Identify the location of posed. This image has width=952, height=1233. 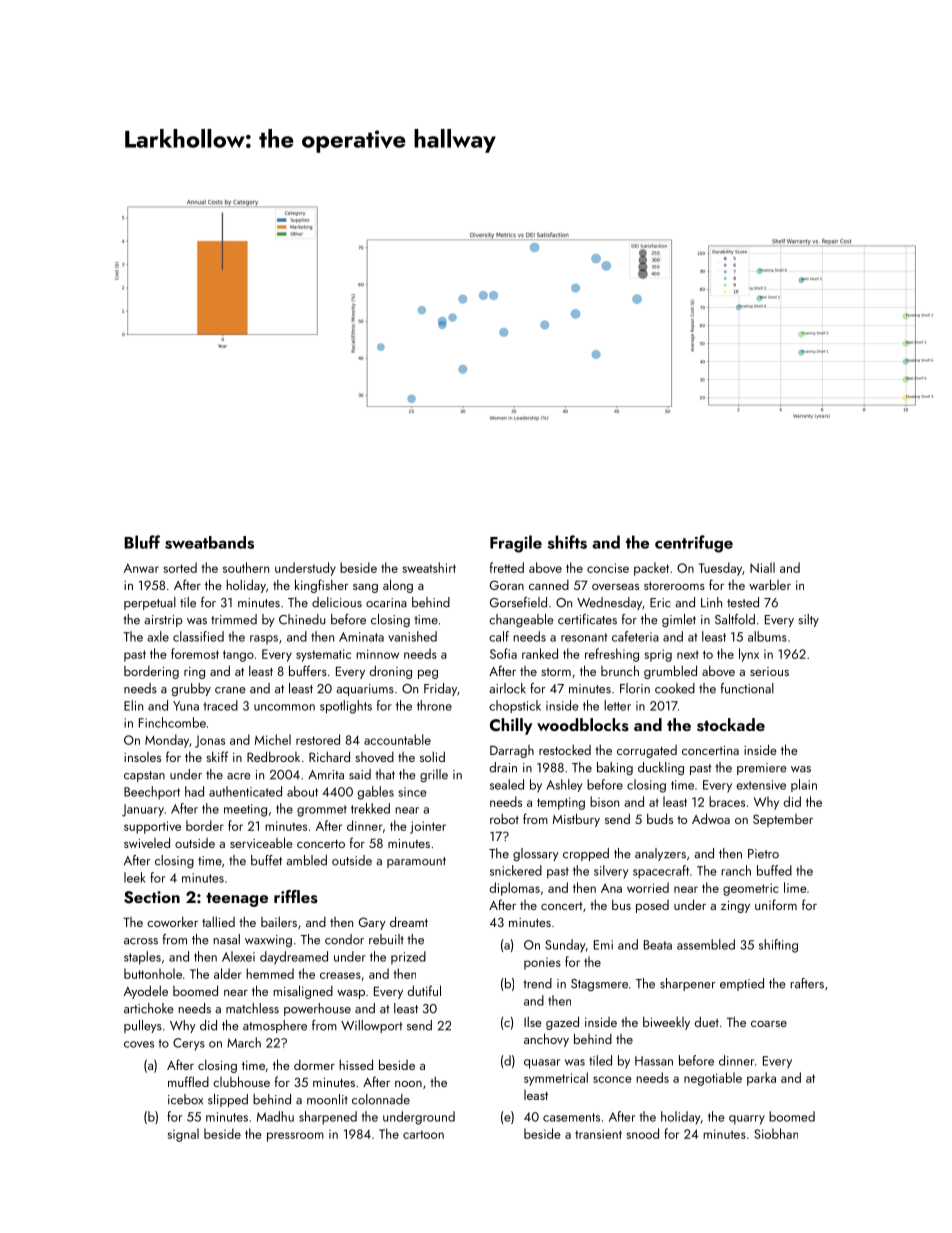
(652, 906).
